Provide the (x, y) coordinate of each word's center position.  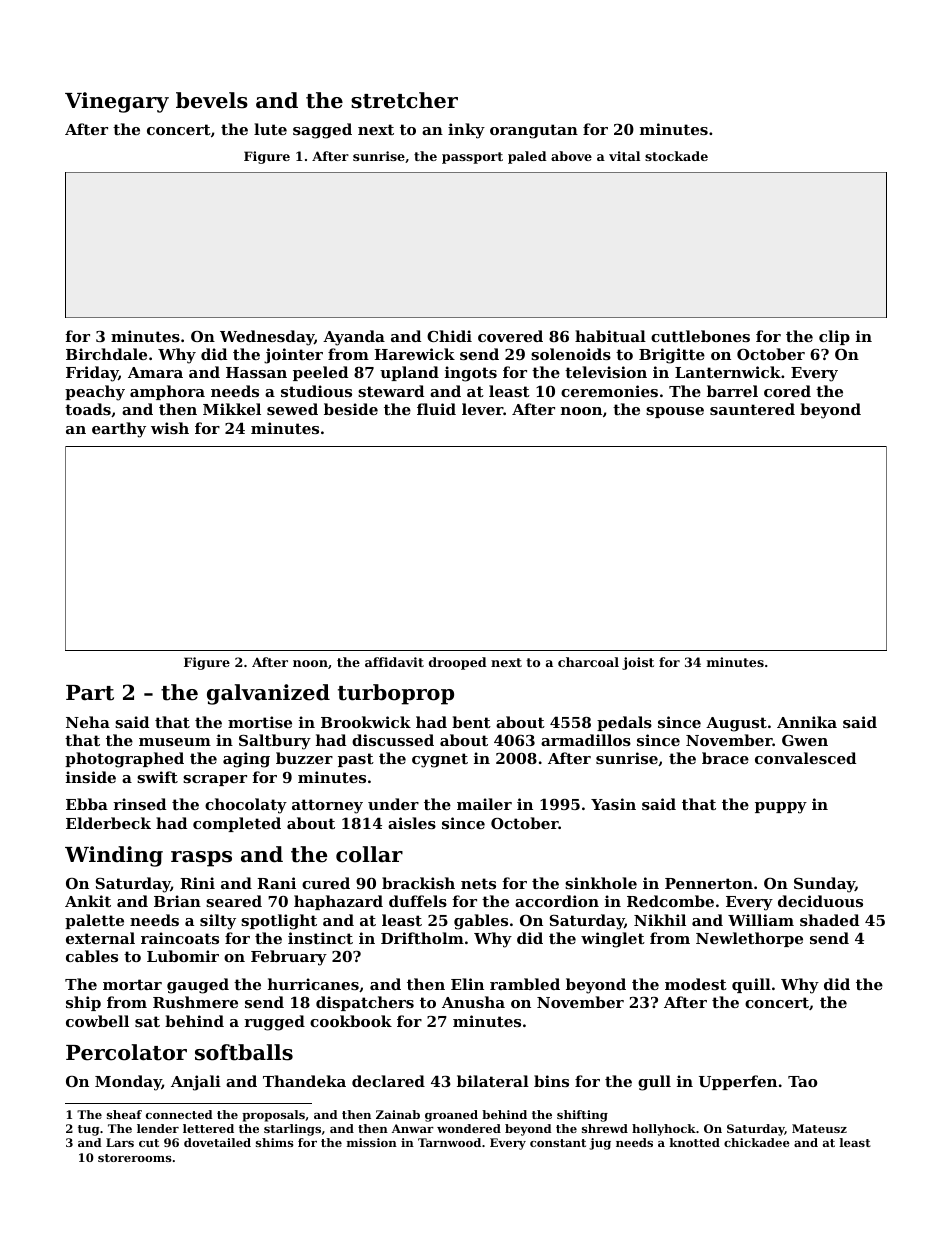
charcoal (588, 662)
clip (834, 337)
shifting (582, 1116)
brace (725, 758)
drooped (458, 663)
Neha (88, 722)
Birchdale (106, 354)
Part (90, 693)
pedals (624, 723)
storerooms (135, 1158)
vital (624, 156)
